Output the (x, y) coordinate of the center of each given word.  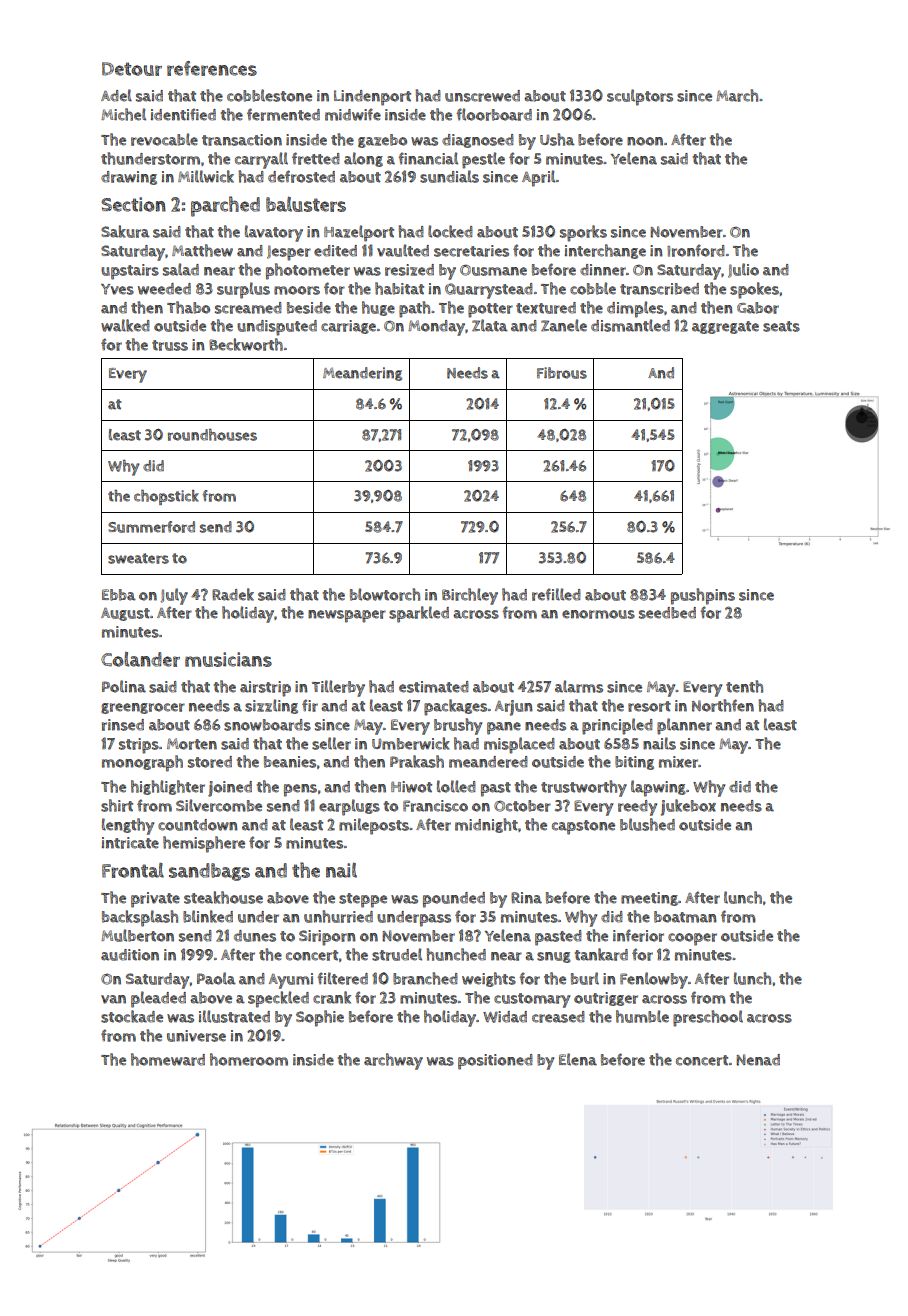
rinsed (123, 725)
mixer (678, 762)
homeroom (249, 1059)
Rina (526, 898)
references (212, 68)
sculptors (640, 97)
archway (393, 1061)
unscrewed (482, 96)
